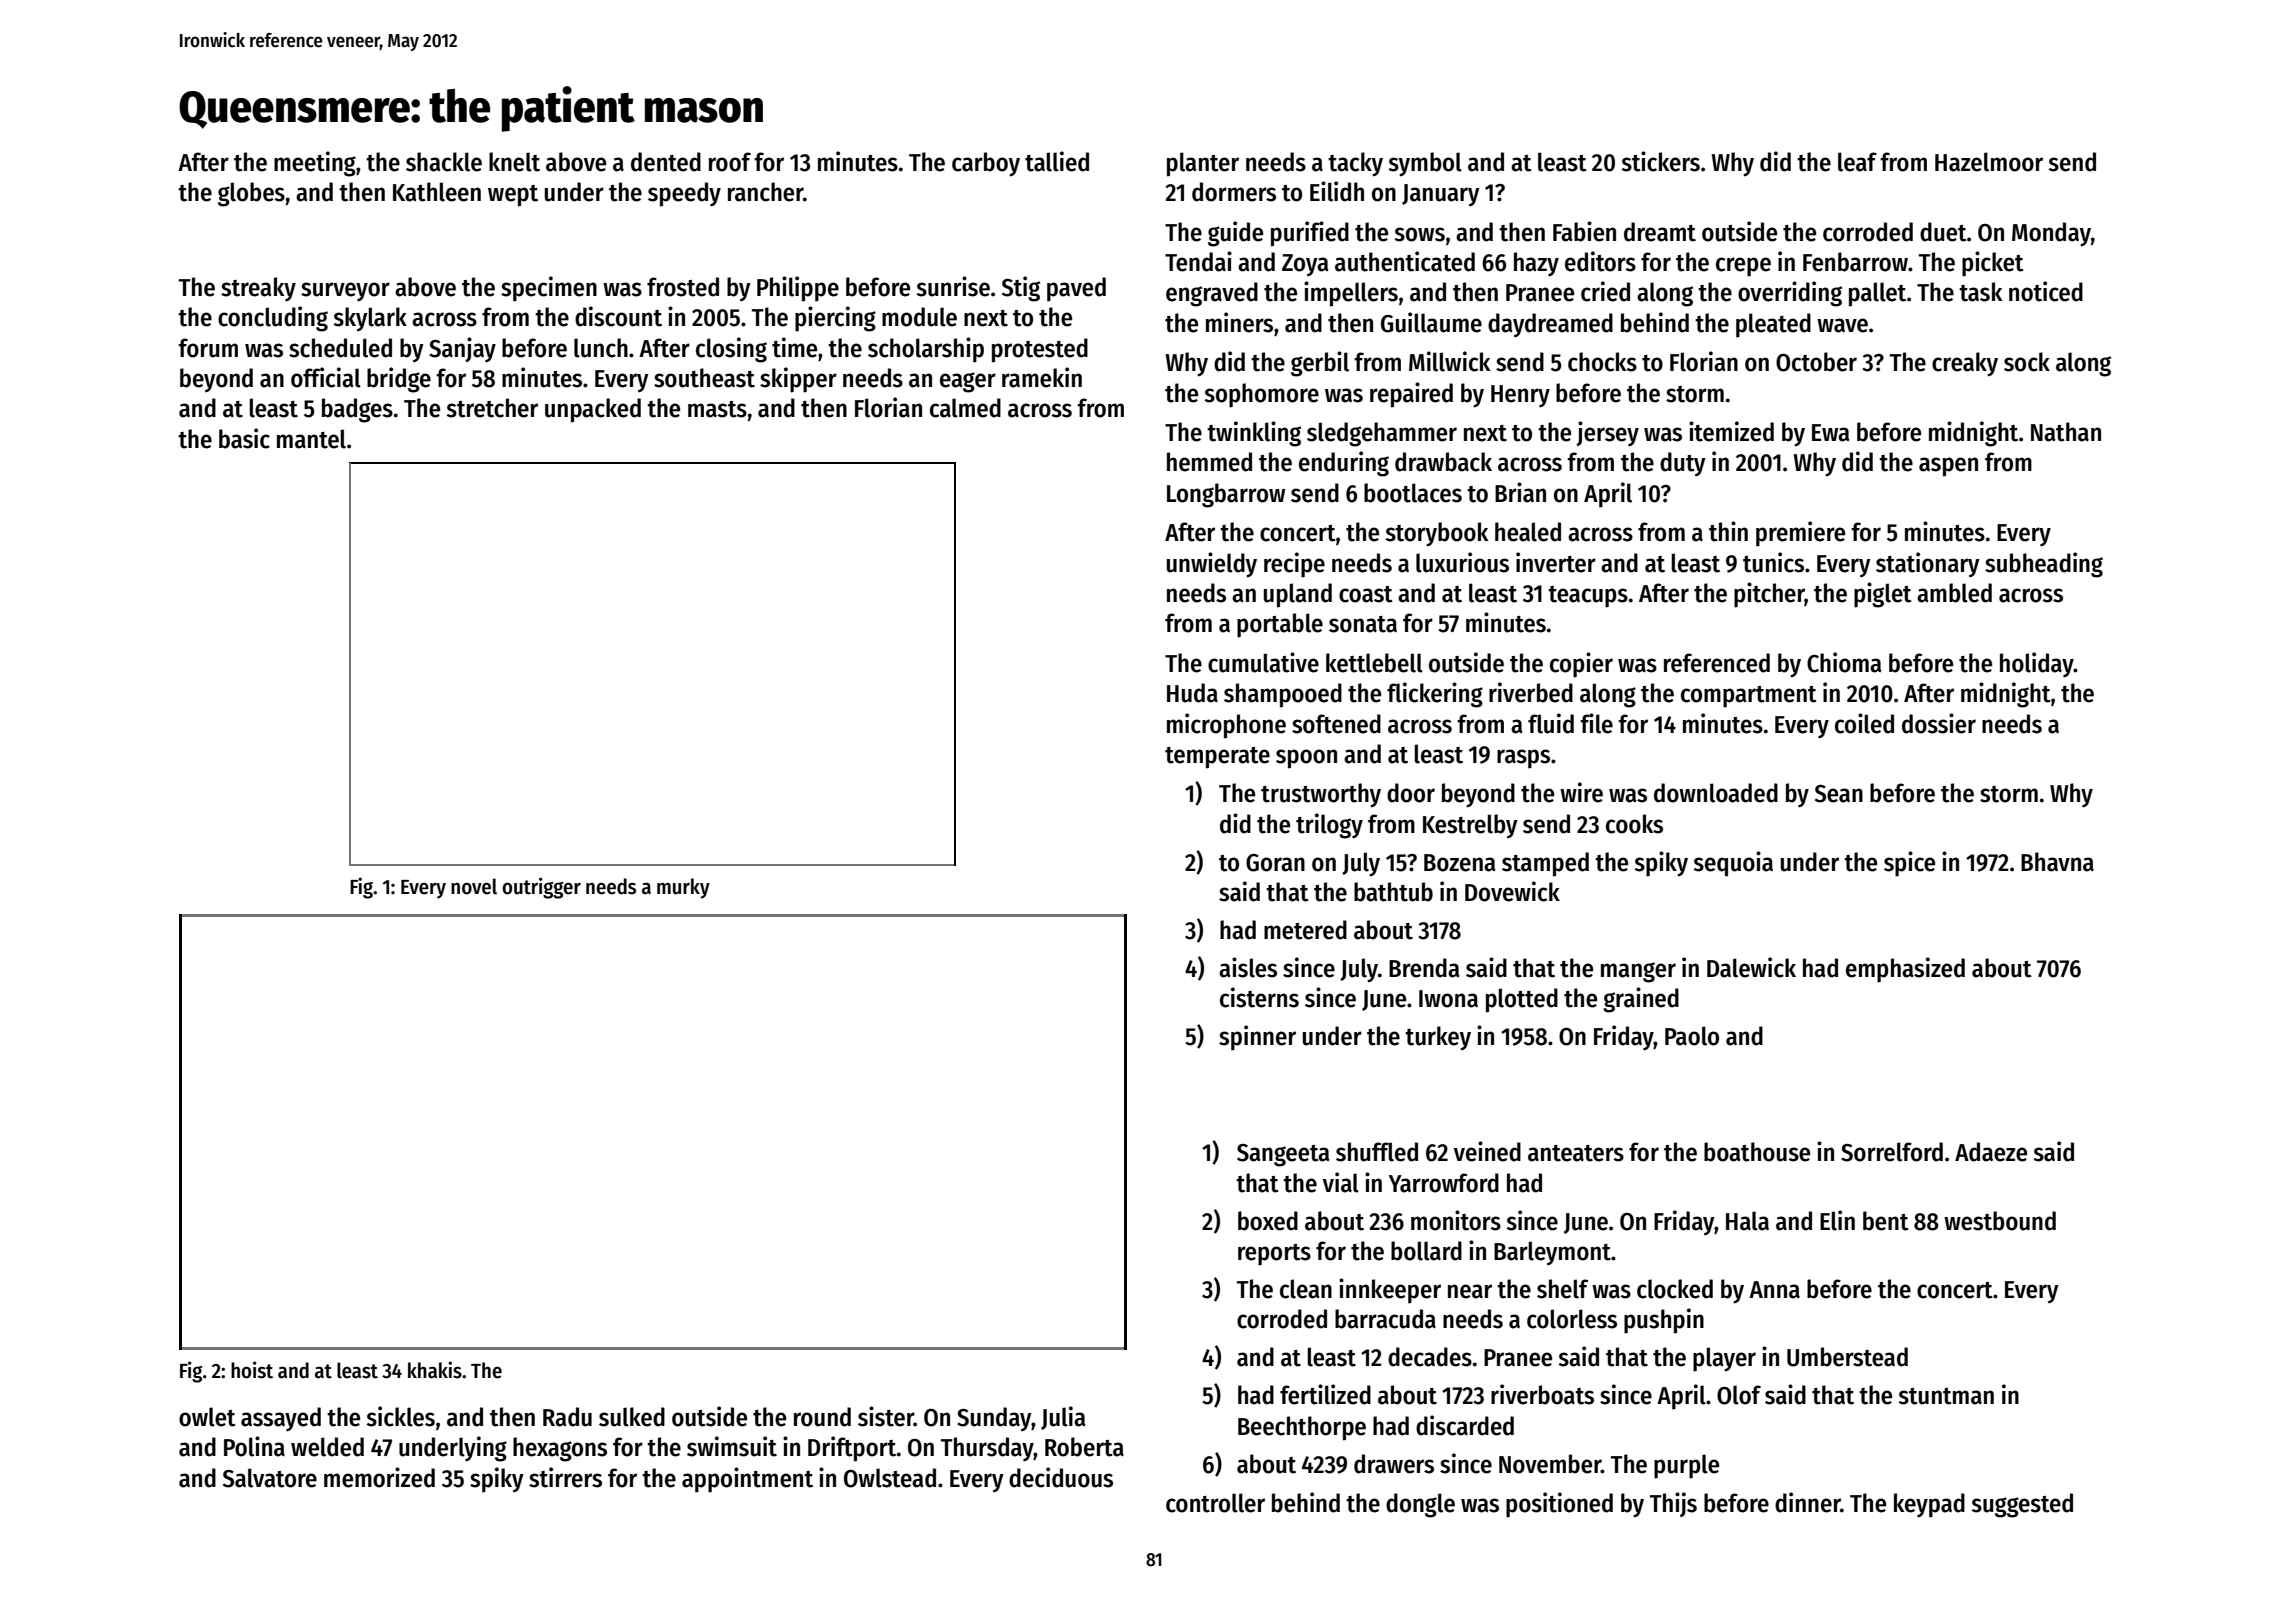 Image resolution: width=2292 pixels, height=1620 pixels. Describe the element at coordinates (1385, 1319) in the screenshot. I see `barracuda` at that location.
